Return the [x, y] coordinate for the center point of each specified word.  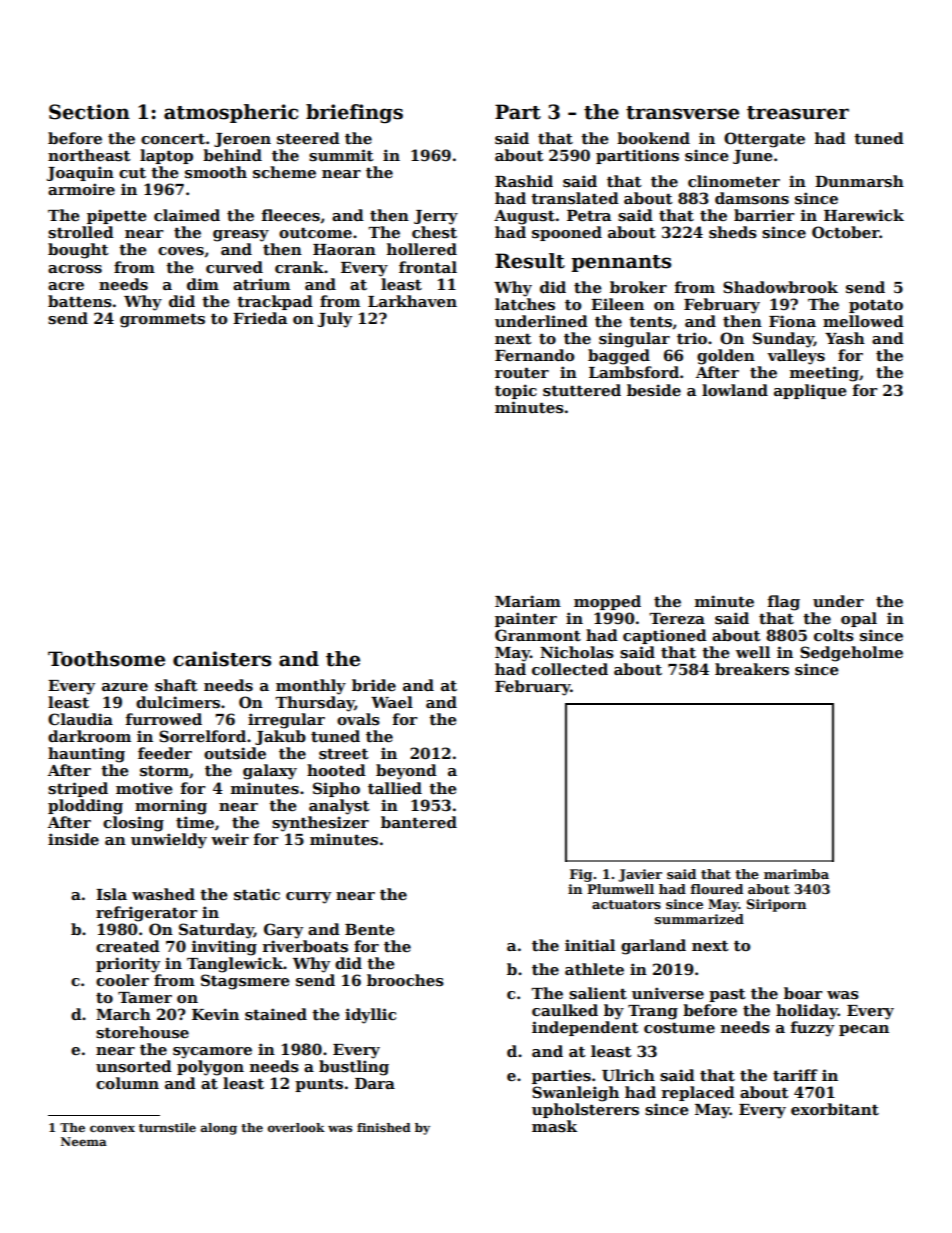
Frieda [260, 318]
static [257, 894]
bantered [419, 822]
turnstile [167, 1127]
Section [89, 112]
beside [654, 390]
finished [384, 1127]
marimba [796, 874]
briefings [354, 113]
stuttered [582, 390]
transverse [682, 113]
